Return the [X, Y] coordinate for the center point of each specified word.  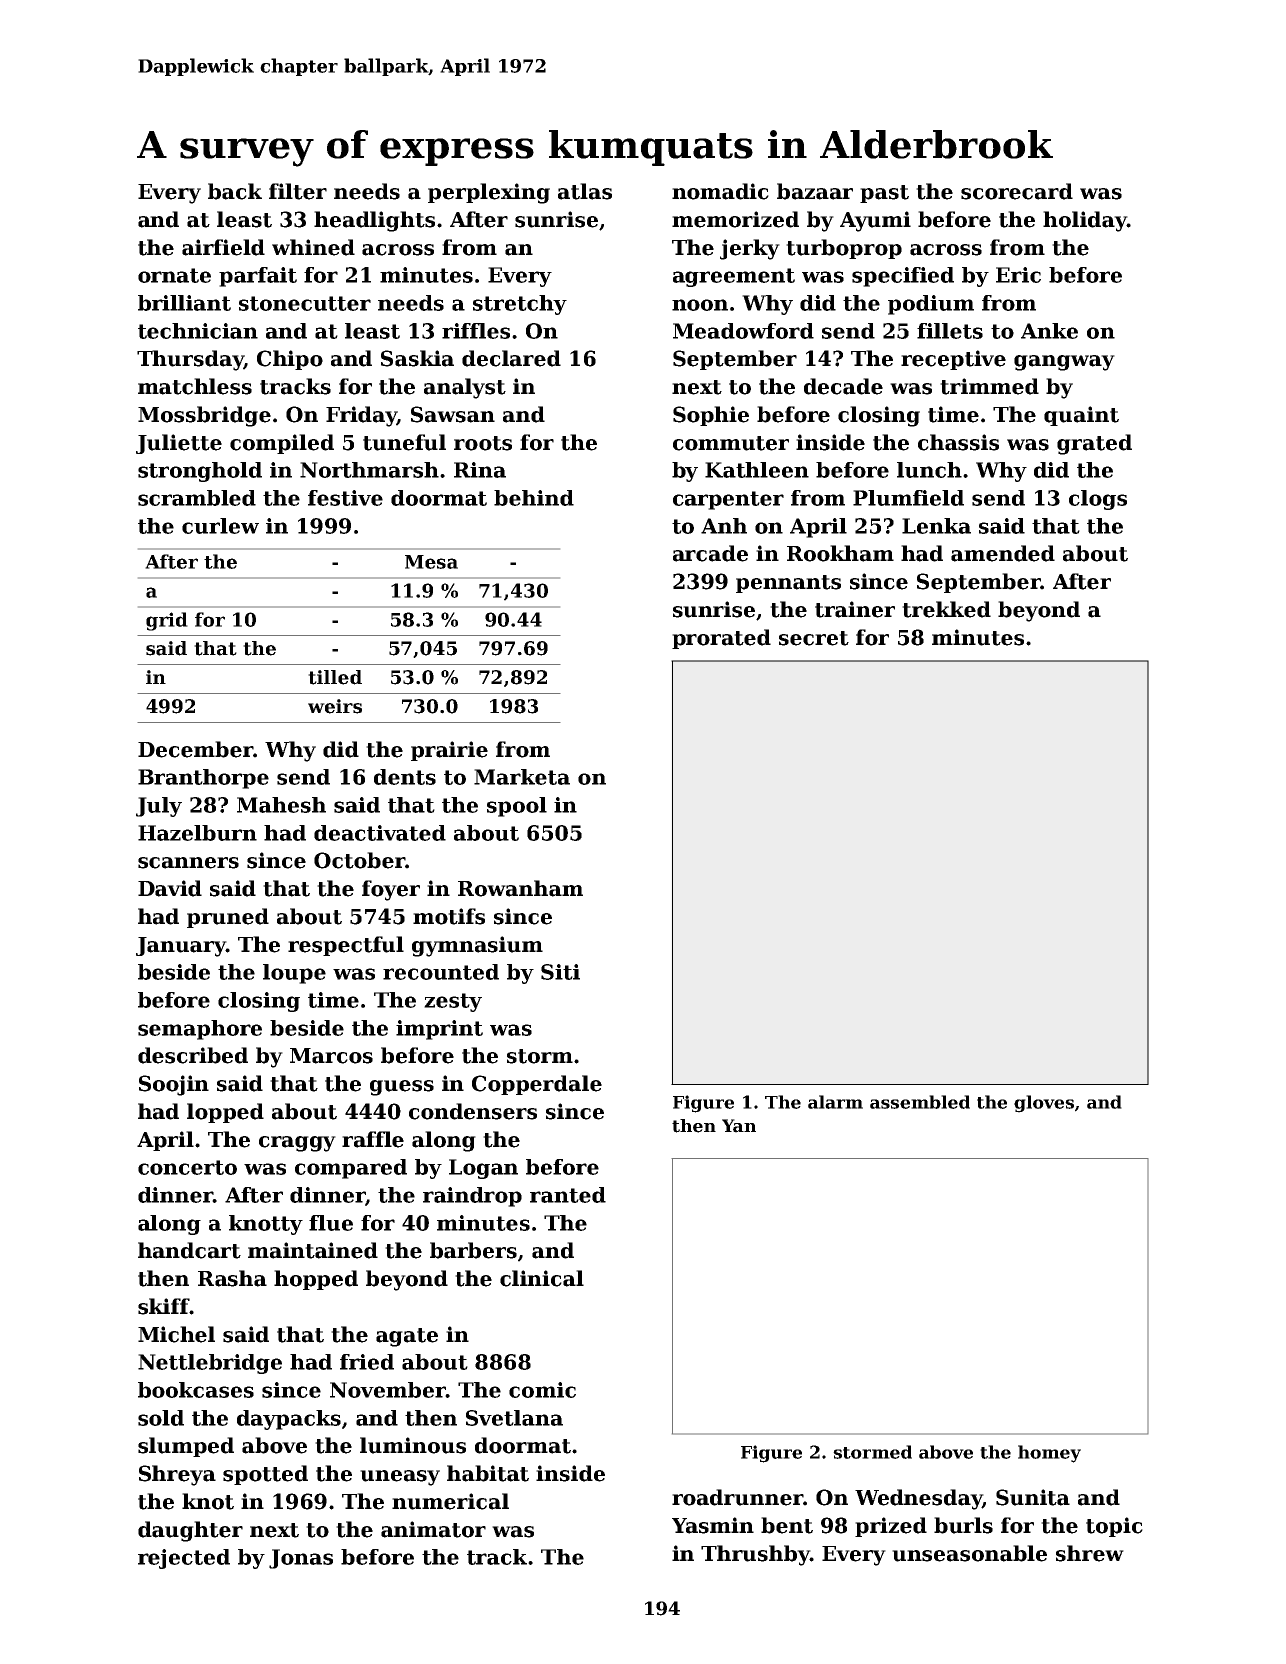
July [159, 807]
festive [345, 498]
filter [298, 191]
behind [534, 498]
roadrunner [737, 1497]
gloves [1044, 1104]
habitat [488, 1473]
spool [517, 807]
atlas [585, 191]
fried [367, 1362]
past [884, 194]
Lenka [936, 526]
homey [1049, 1454]
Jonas [301, 1559]
